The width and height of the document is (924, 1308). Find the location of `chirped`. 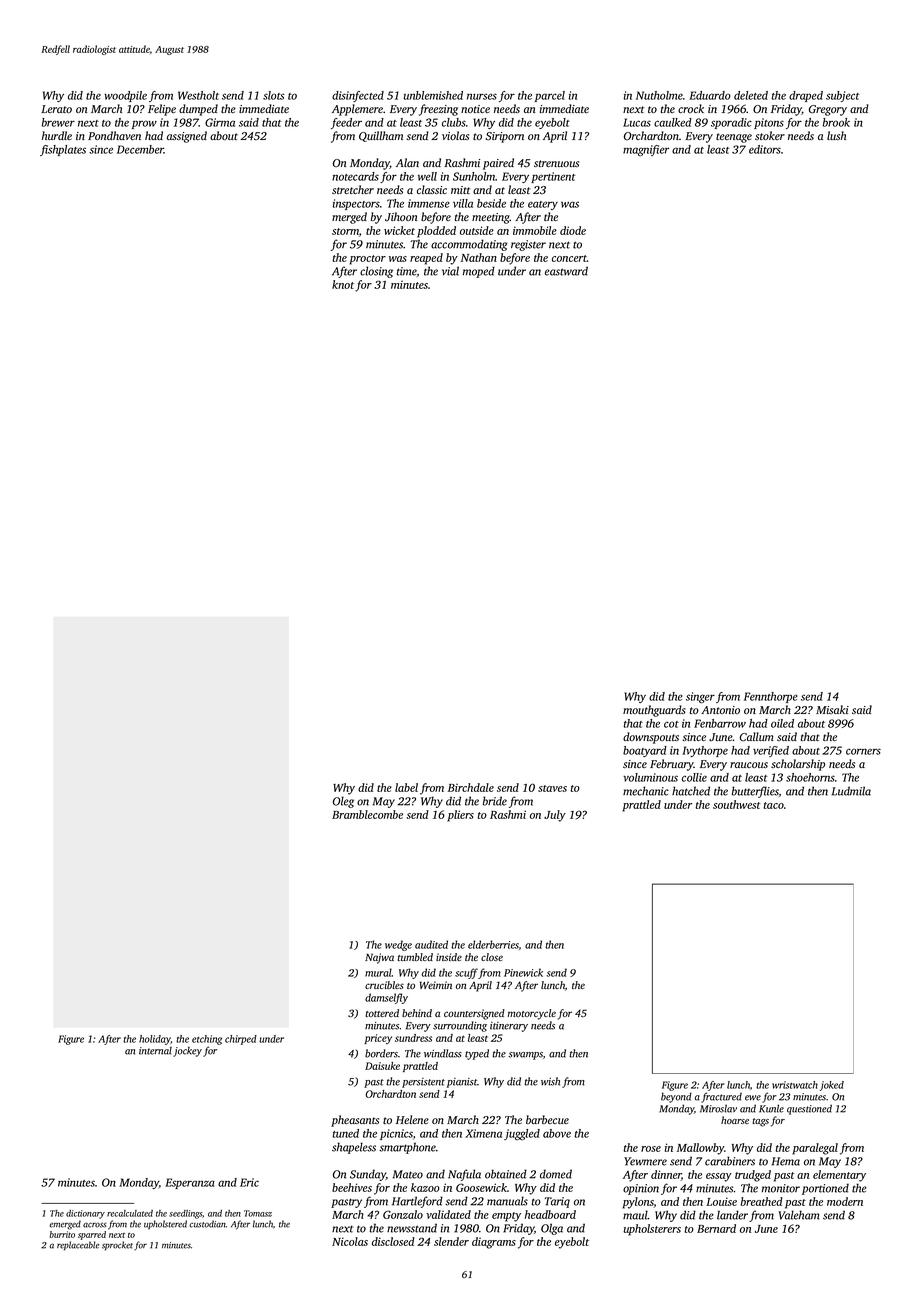

chirped is located at coordinates (241, 1040).
